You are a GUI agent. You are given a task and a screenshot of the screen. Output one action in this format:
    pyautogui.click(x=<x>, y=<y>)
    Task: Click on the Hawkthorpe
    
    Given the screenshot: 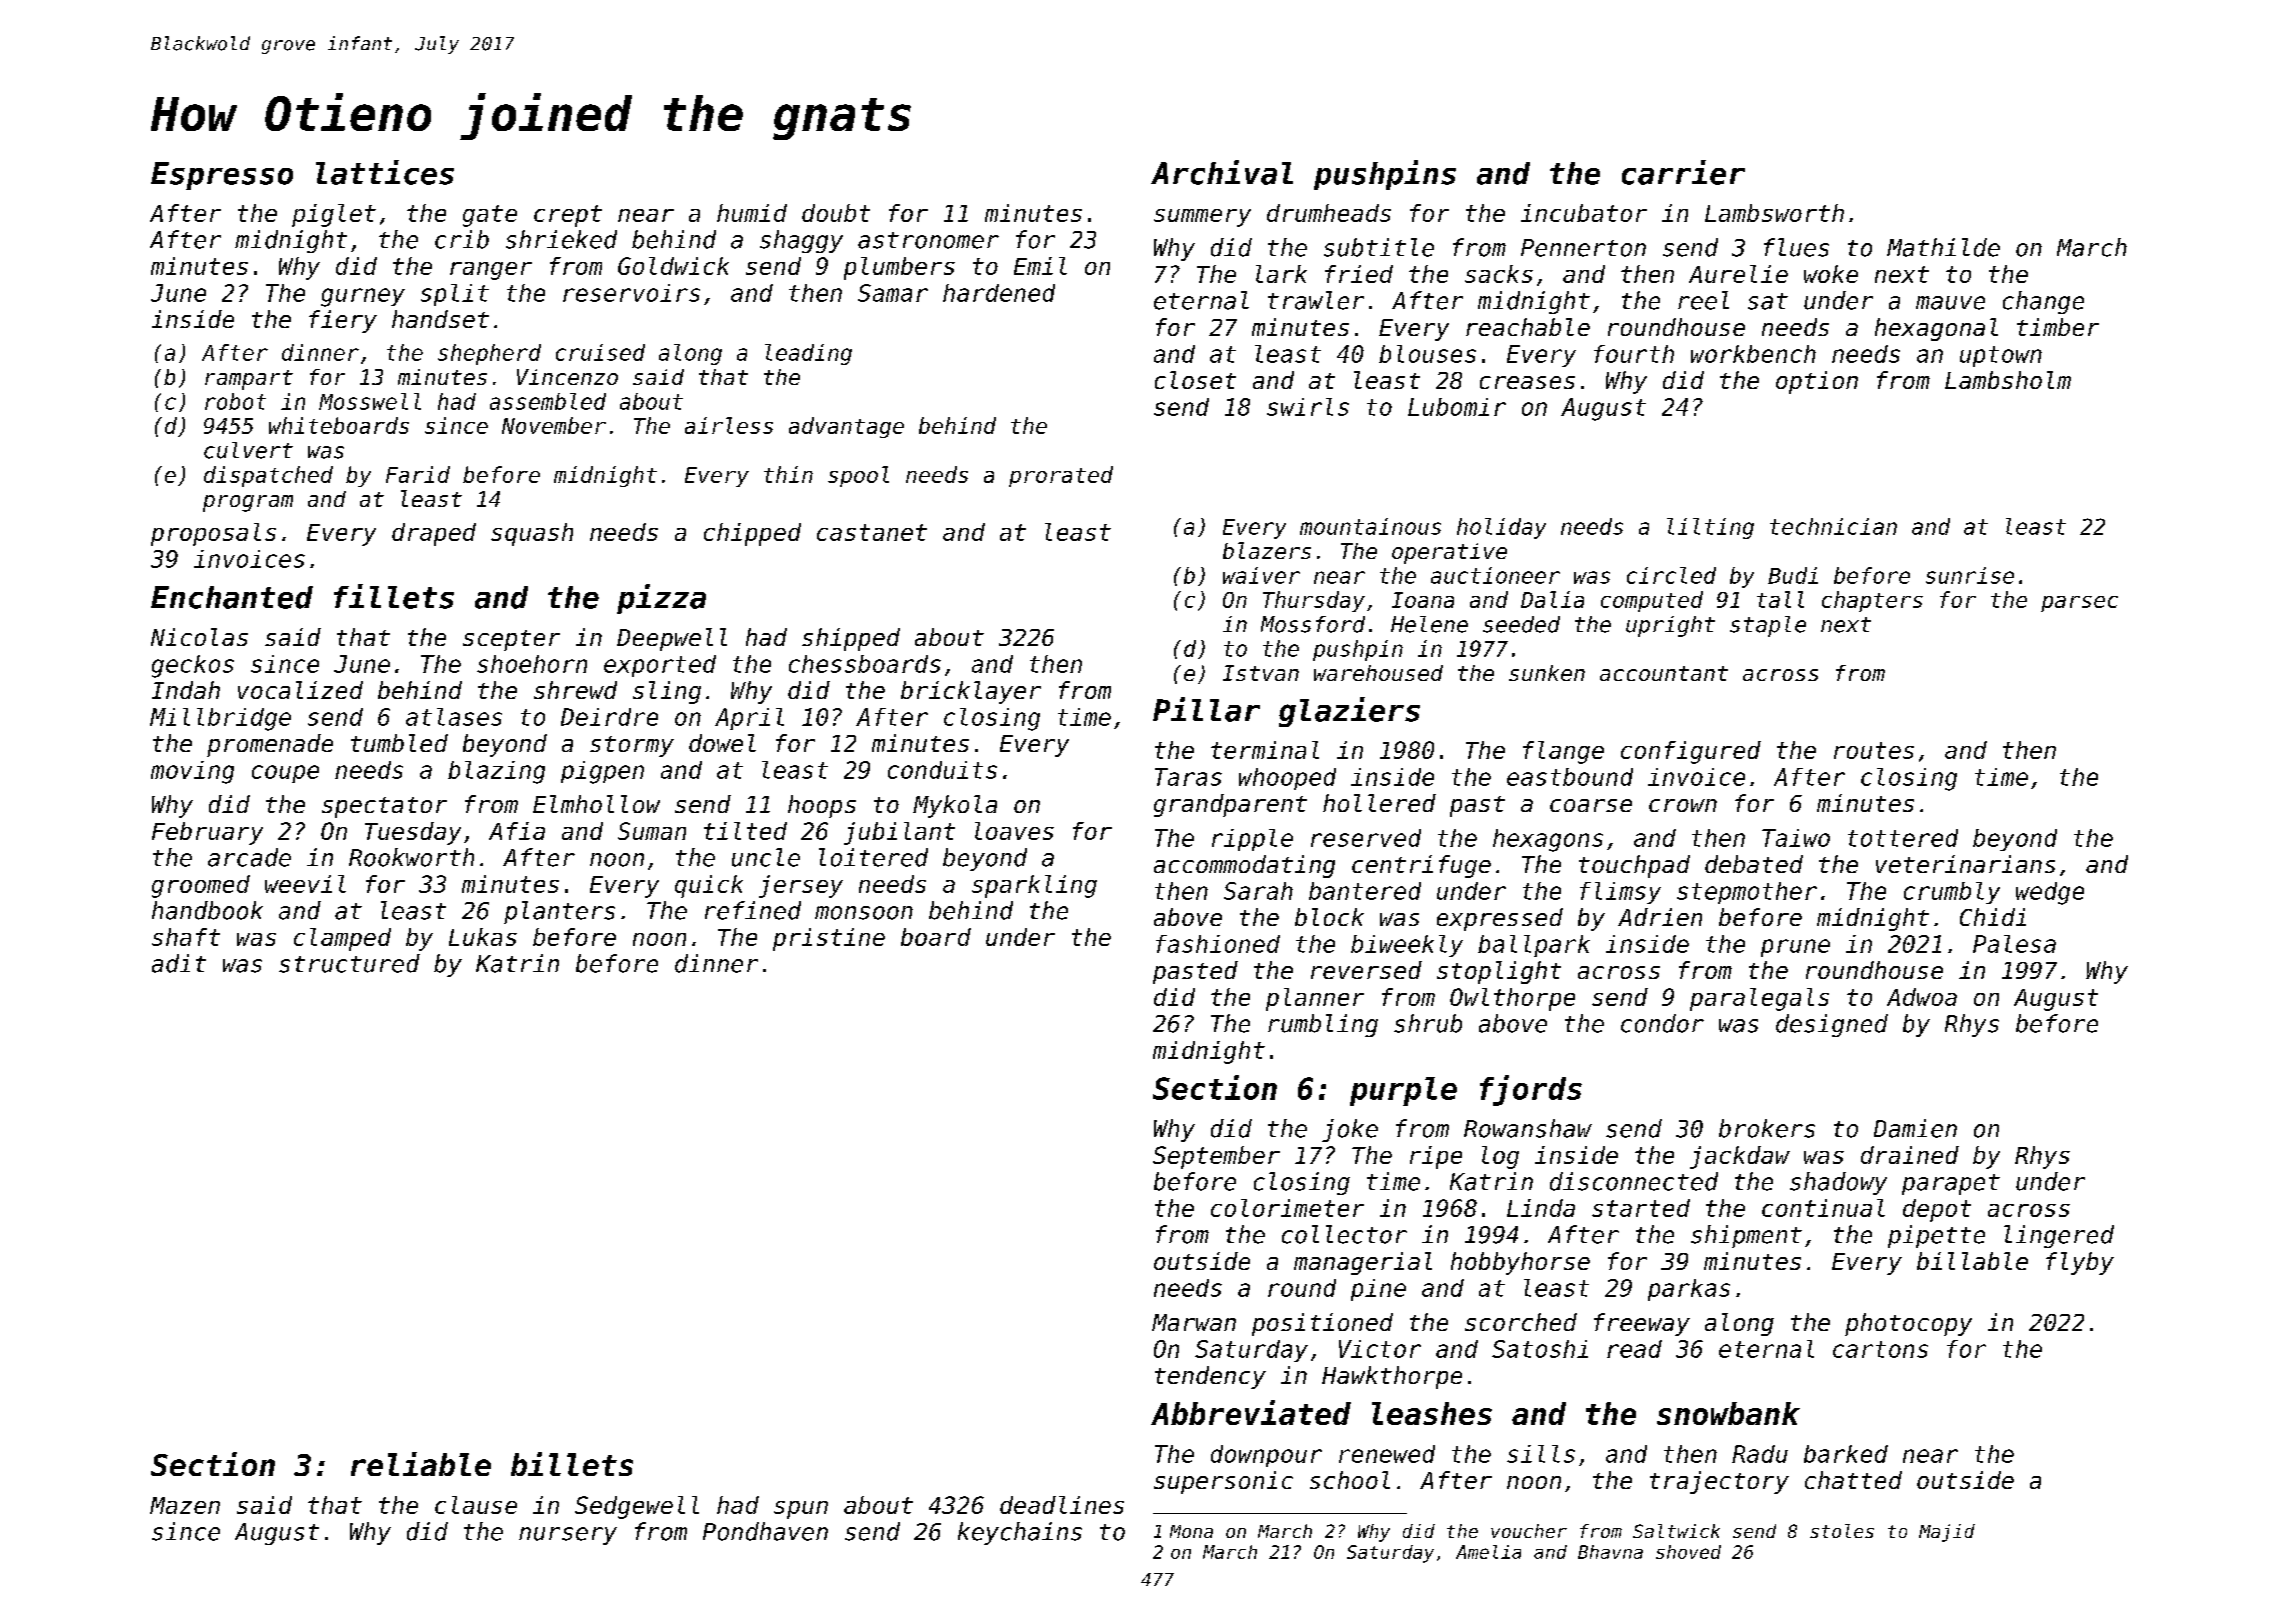 What is the action you would take?
    pyautogui.click(x=1392, y=1377)
